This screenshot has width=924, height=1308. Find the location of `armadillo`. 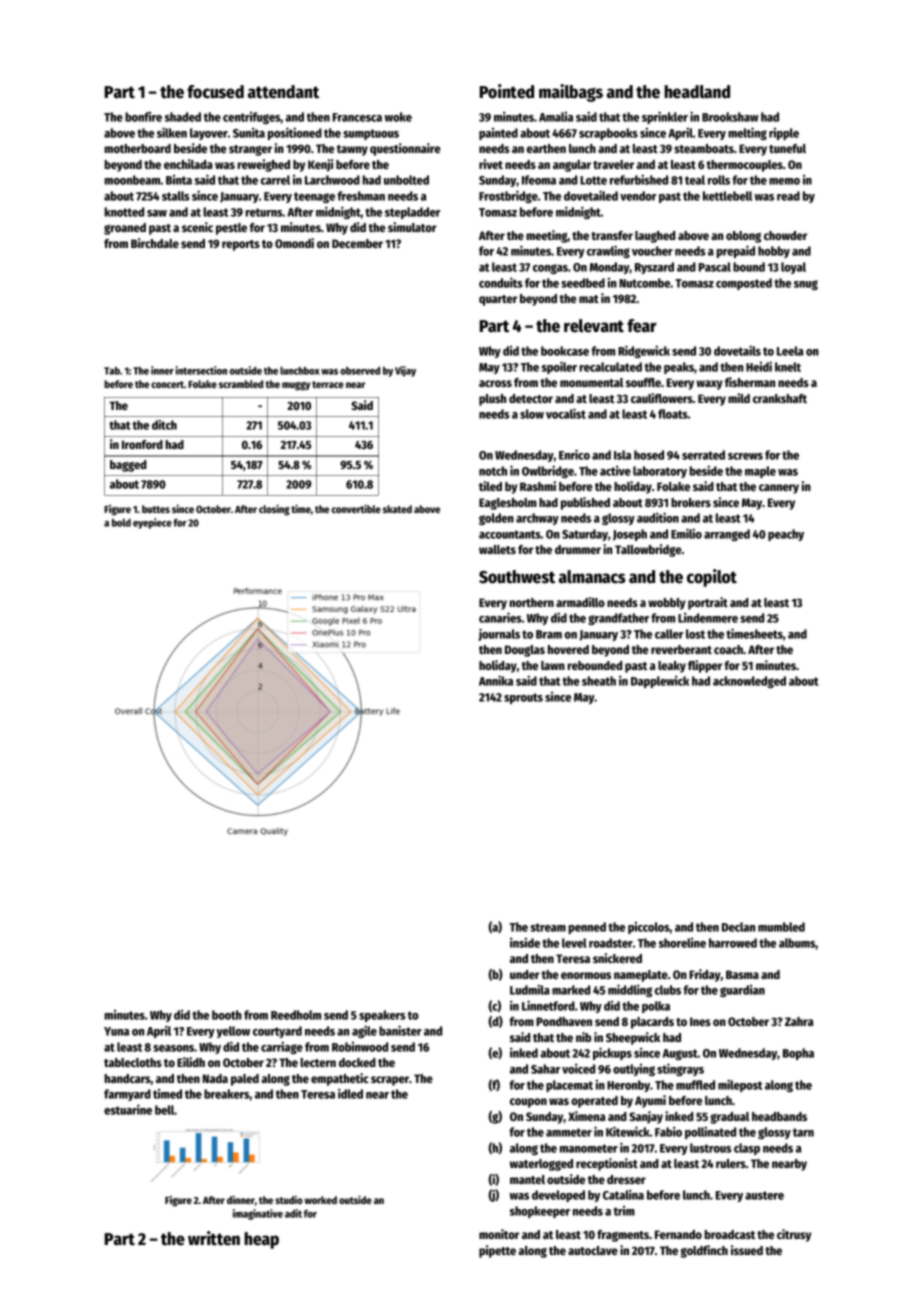

armadillo is located at coordinates (580, 602).
